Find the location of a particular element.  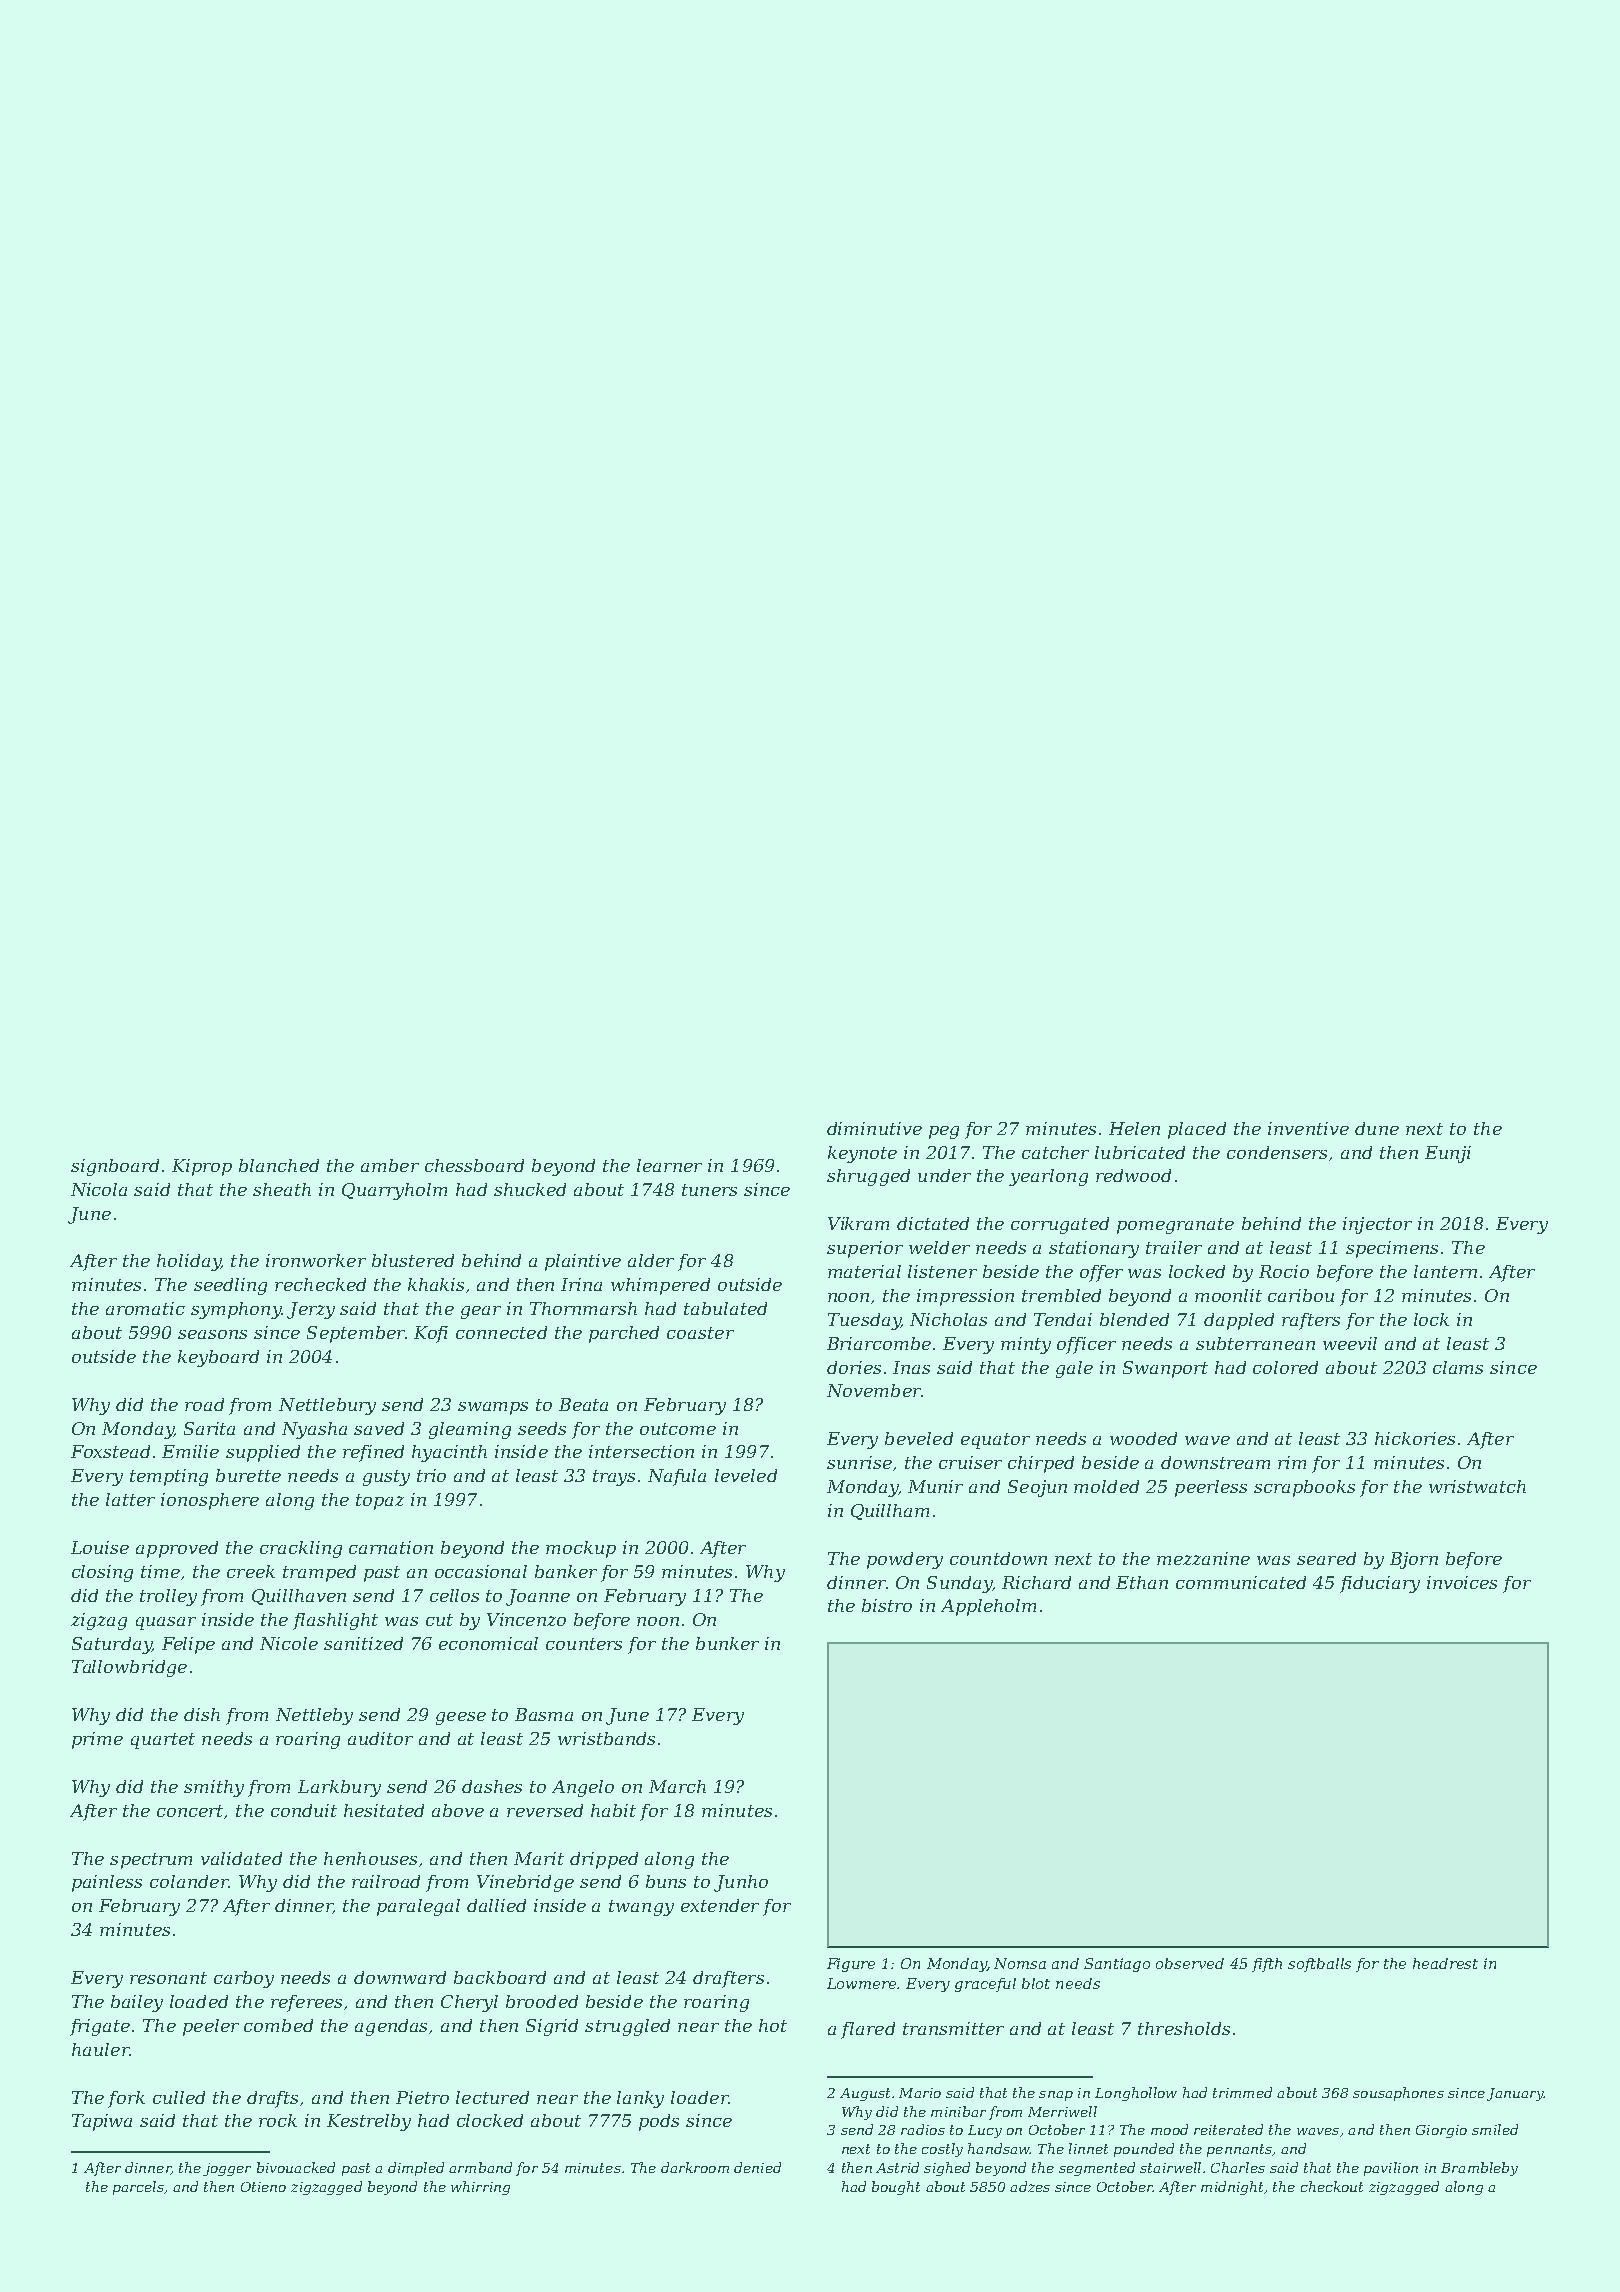

whirring is located at coordinates (480, 2188).
